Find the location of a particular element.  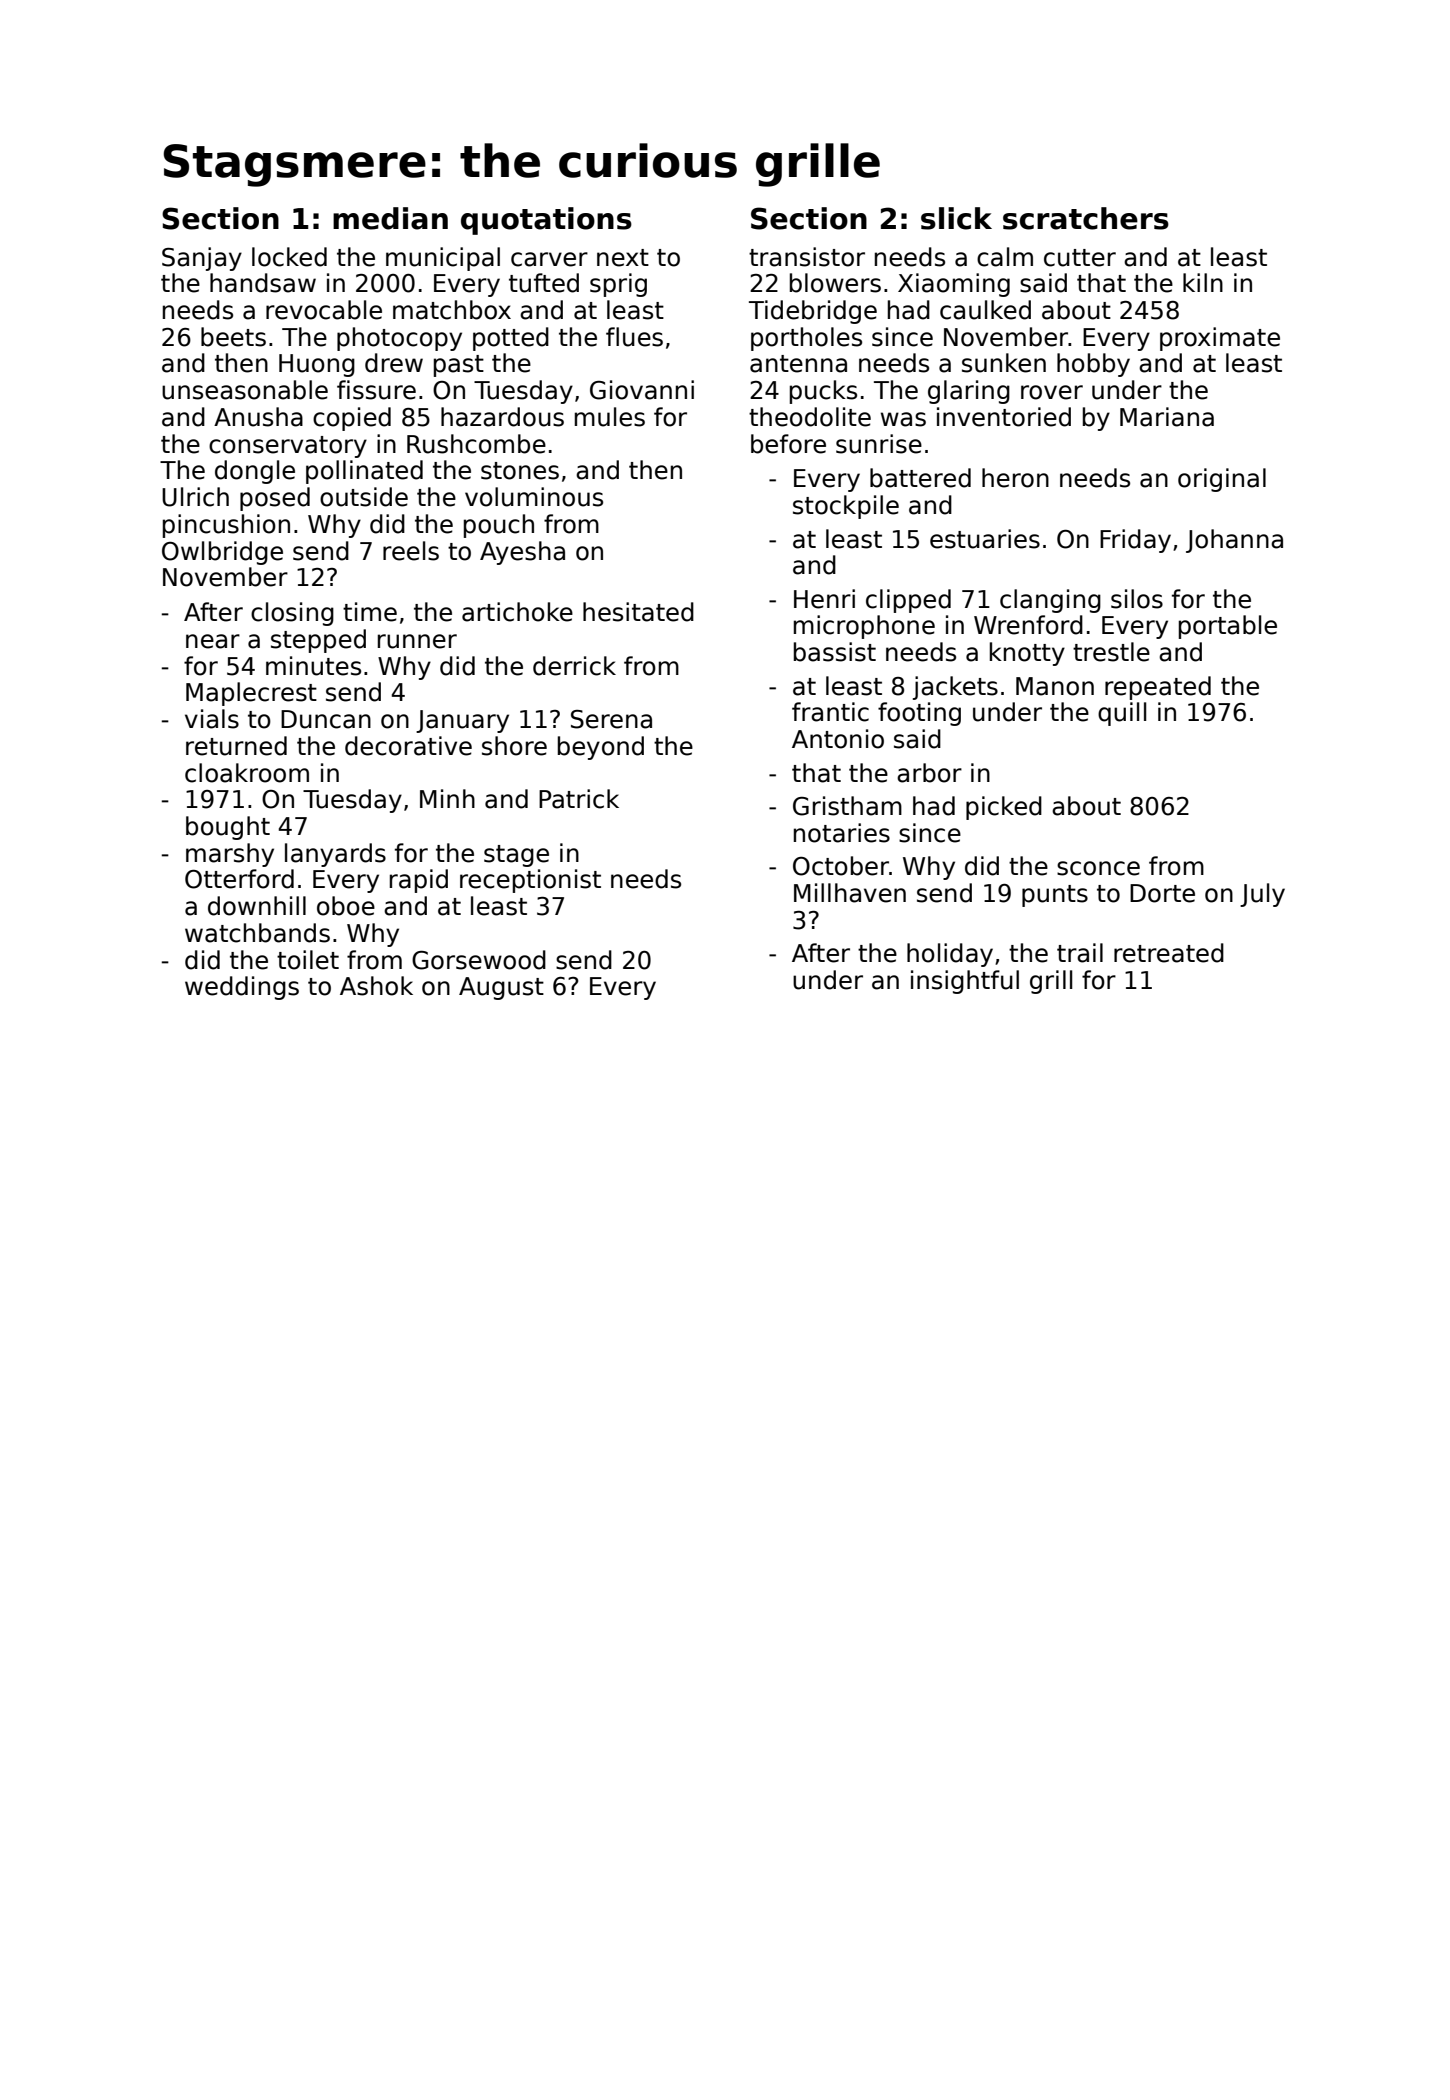

Ayesha is located at coordinates (522, 553).
